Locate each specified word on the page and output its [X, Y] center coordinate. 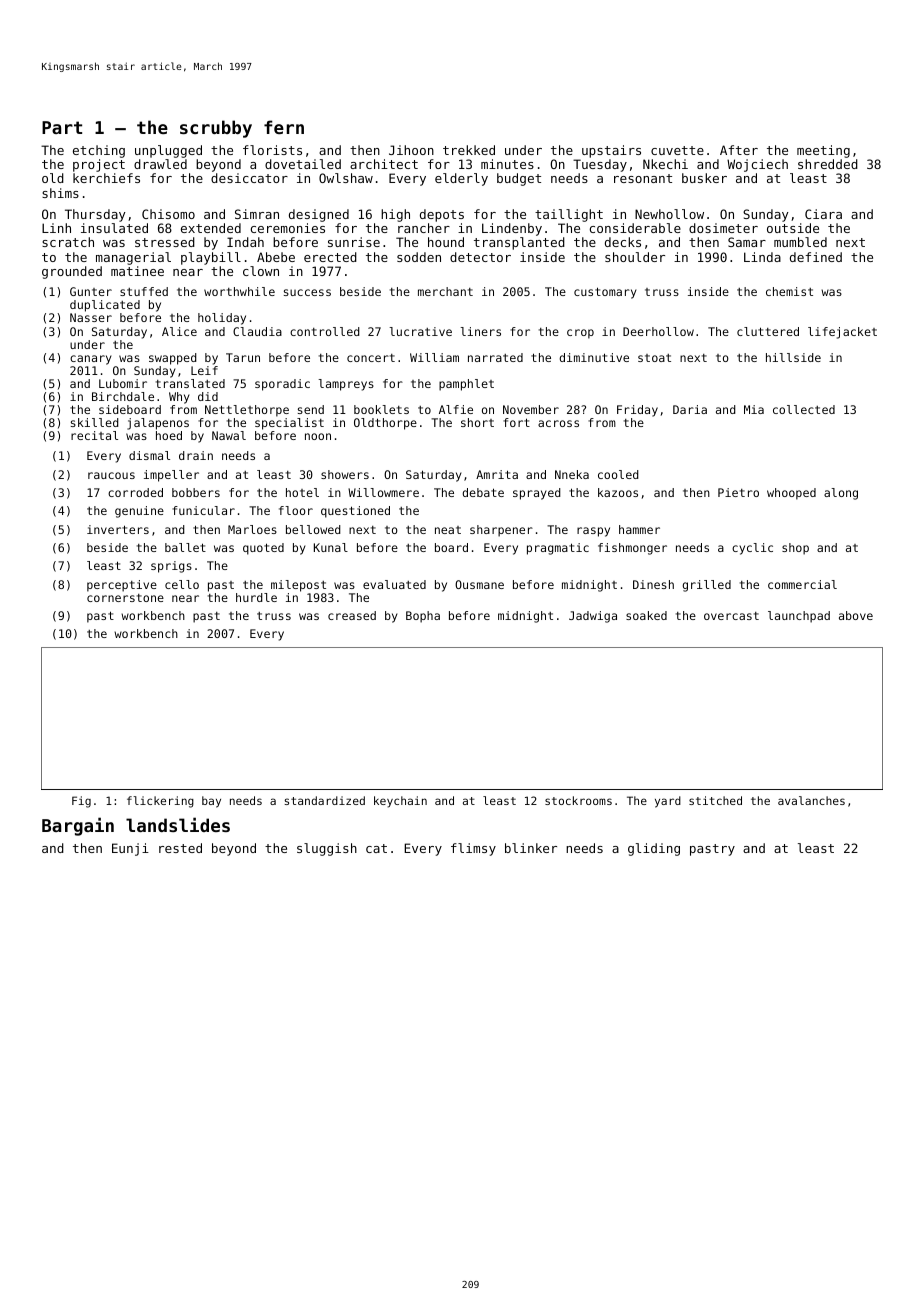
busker [704, 178]
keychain [400, 802]
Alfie [456, 409]
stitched [715, 800]
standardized [324, 800]
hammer [639, 529]
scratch [68, 242]
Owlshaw [346, 178]
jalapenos [158, 424]
